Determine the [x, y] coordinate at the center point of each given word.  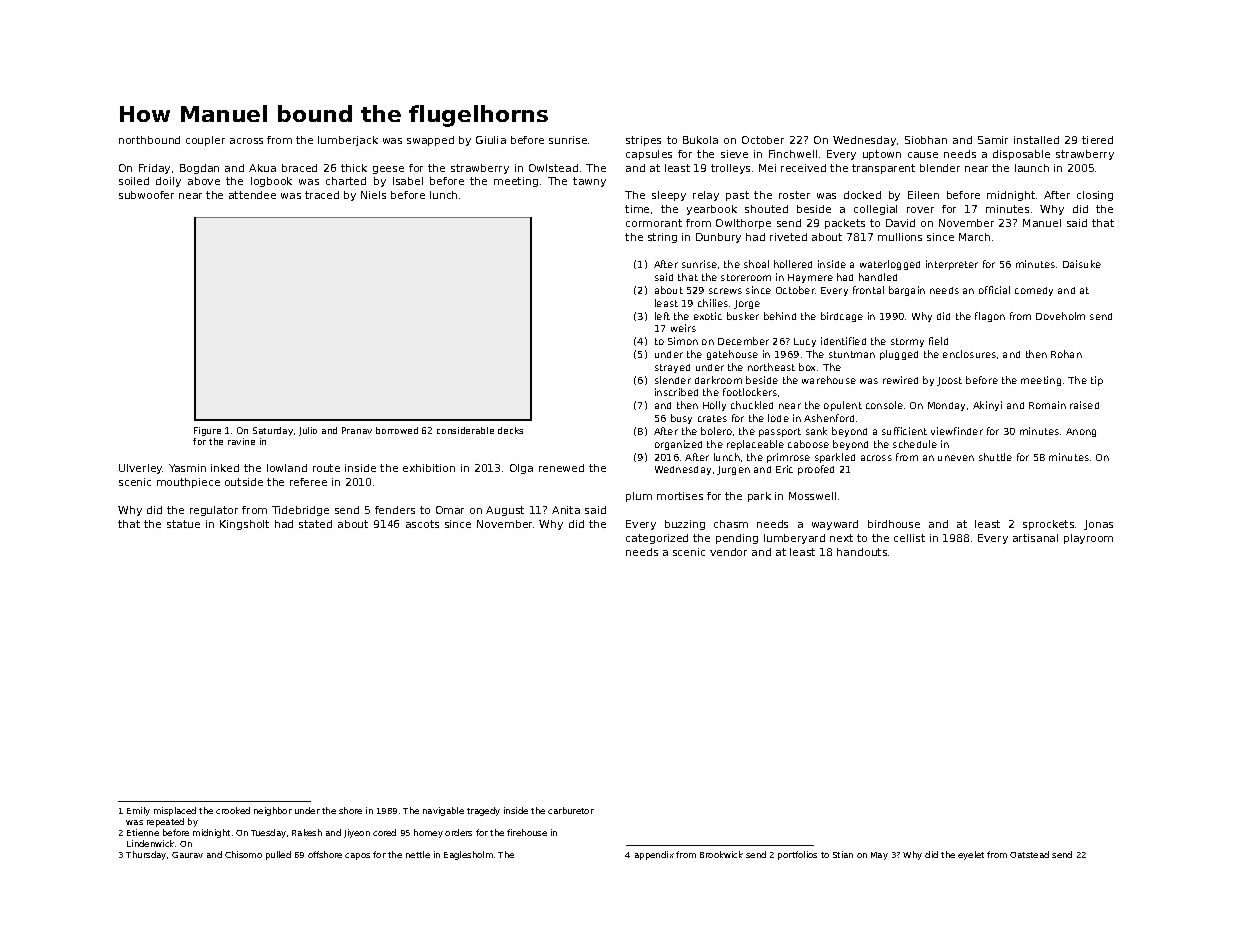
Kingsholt [244, 525]
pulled [278, 855]
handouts [862, 552]
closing [1095, 196]
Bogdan [199, 169]
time [637, 209]
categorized [657, 539]
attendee [252, 195]
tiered [1097, 140]
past [737, 196]
